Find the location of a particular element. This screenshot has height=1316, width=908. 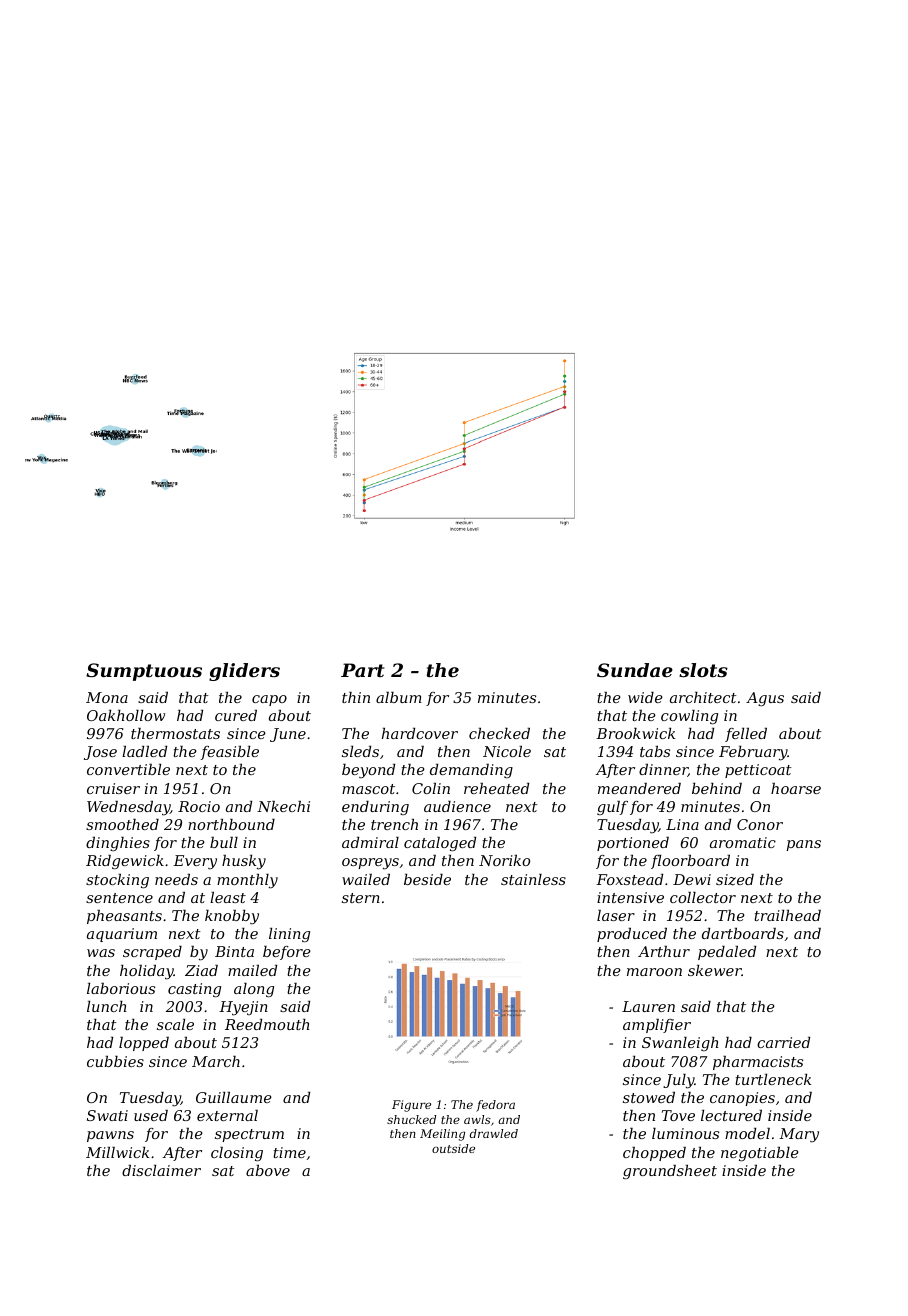

pans is located at coordinates (803, 845).
